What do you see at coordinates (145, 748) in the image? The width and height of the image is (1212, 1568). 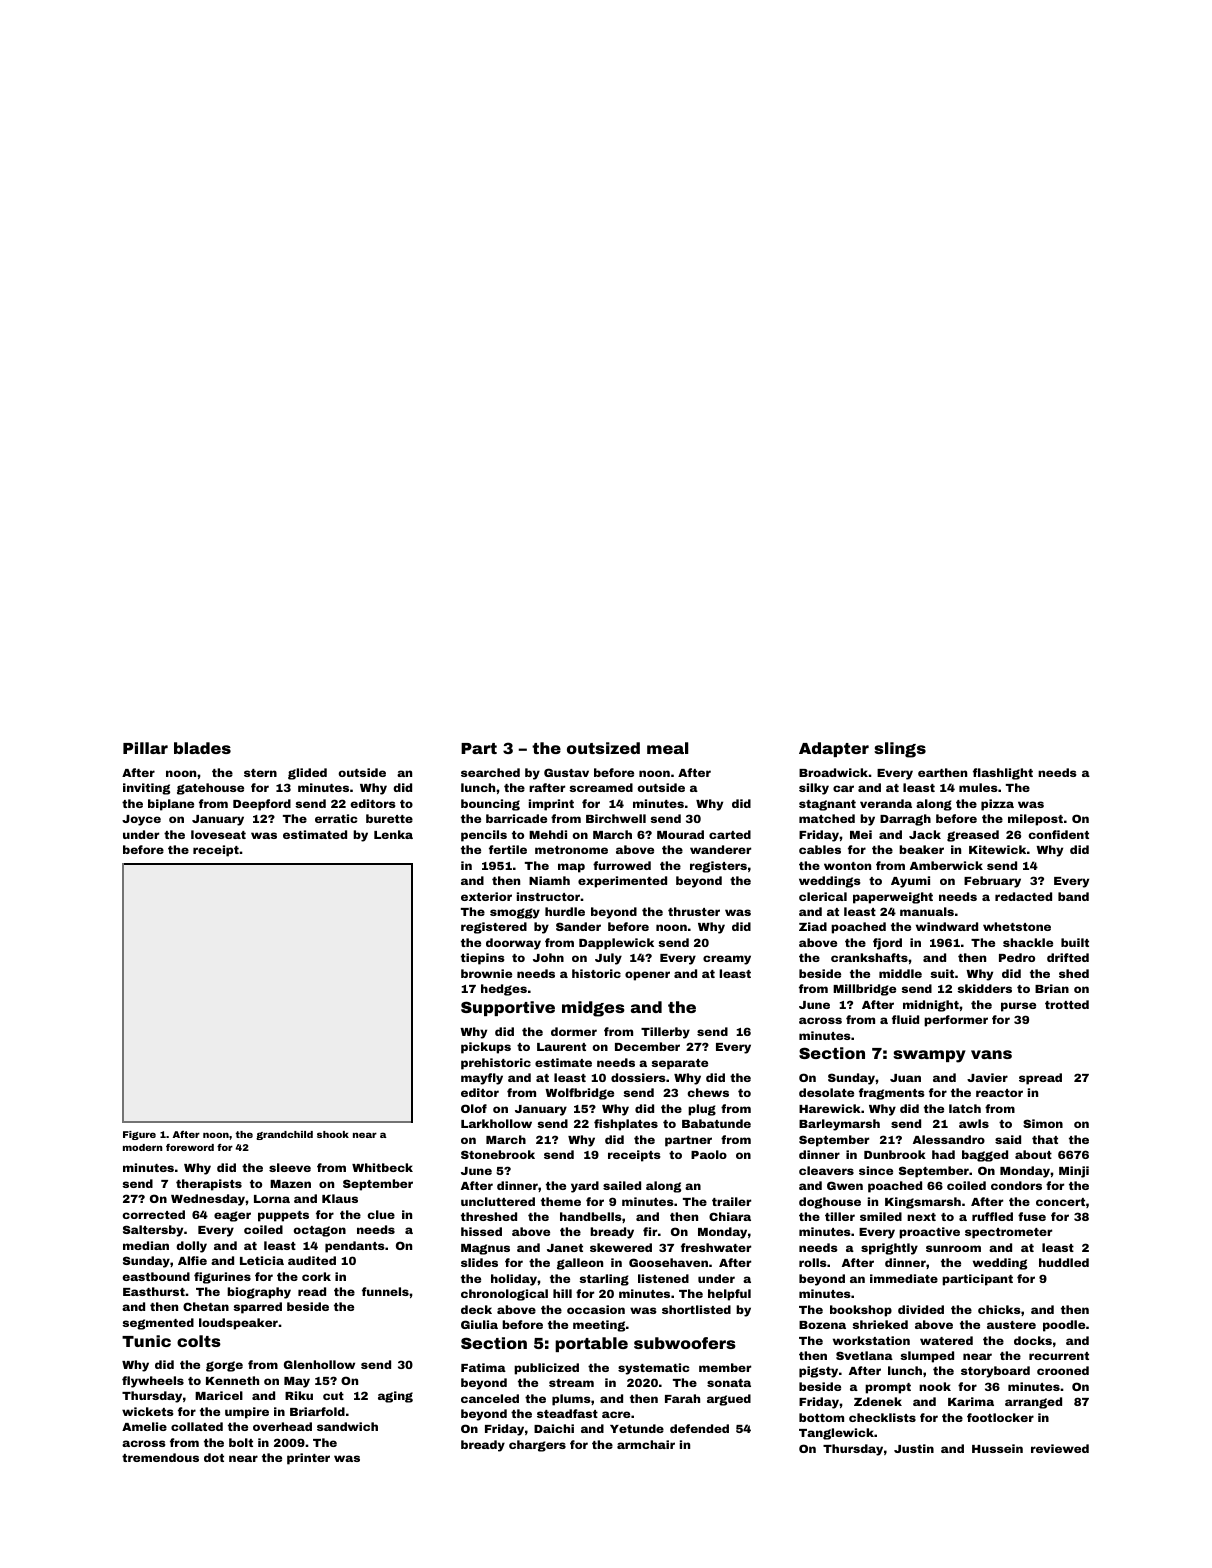 I see `Pillar` at bounding box center [145, 748].
